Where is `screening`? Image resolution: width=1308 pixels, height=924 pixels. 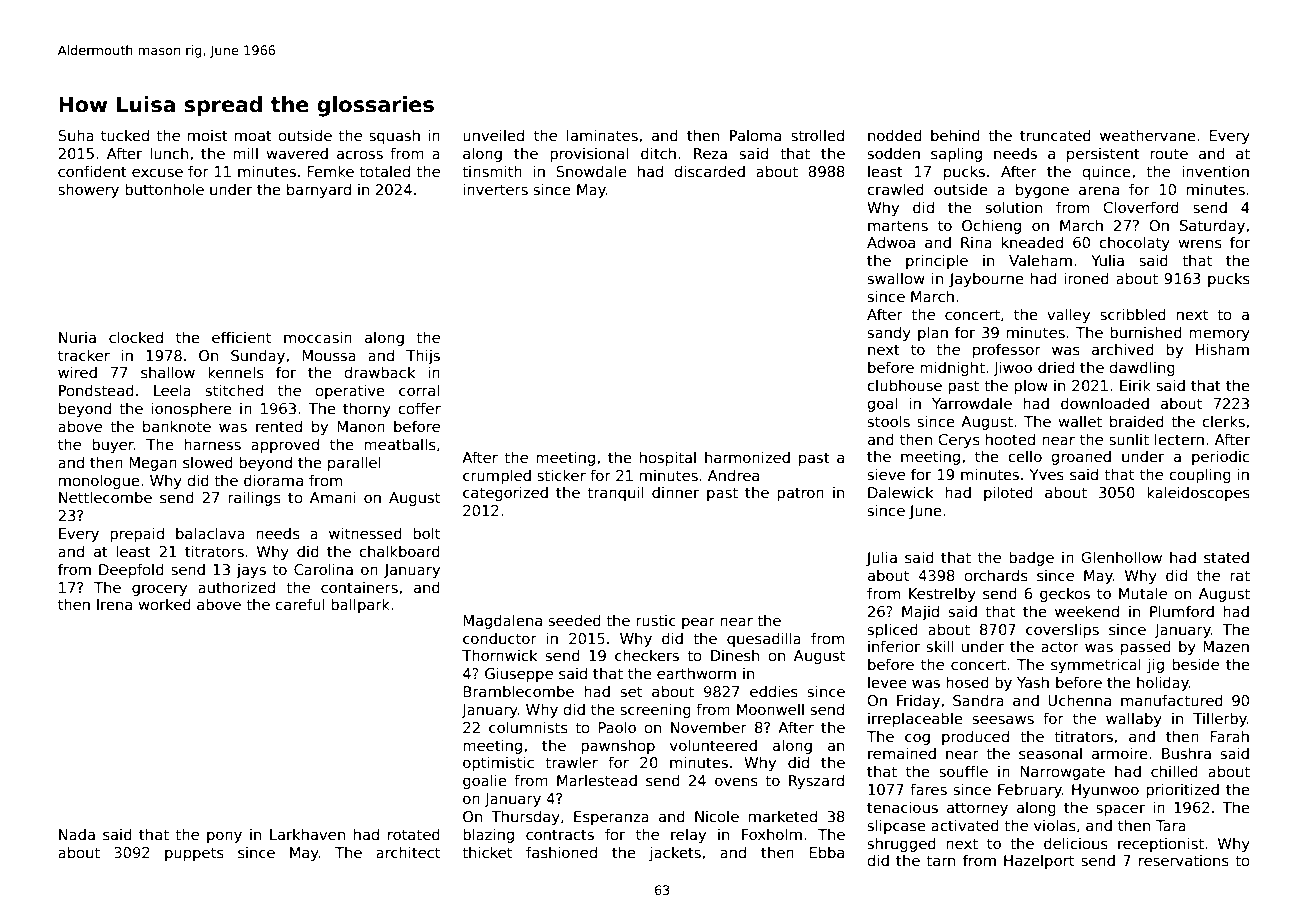 screening is located at coordinates (655, 710).
